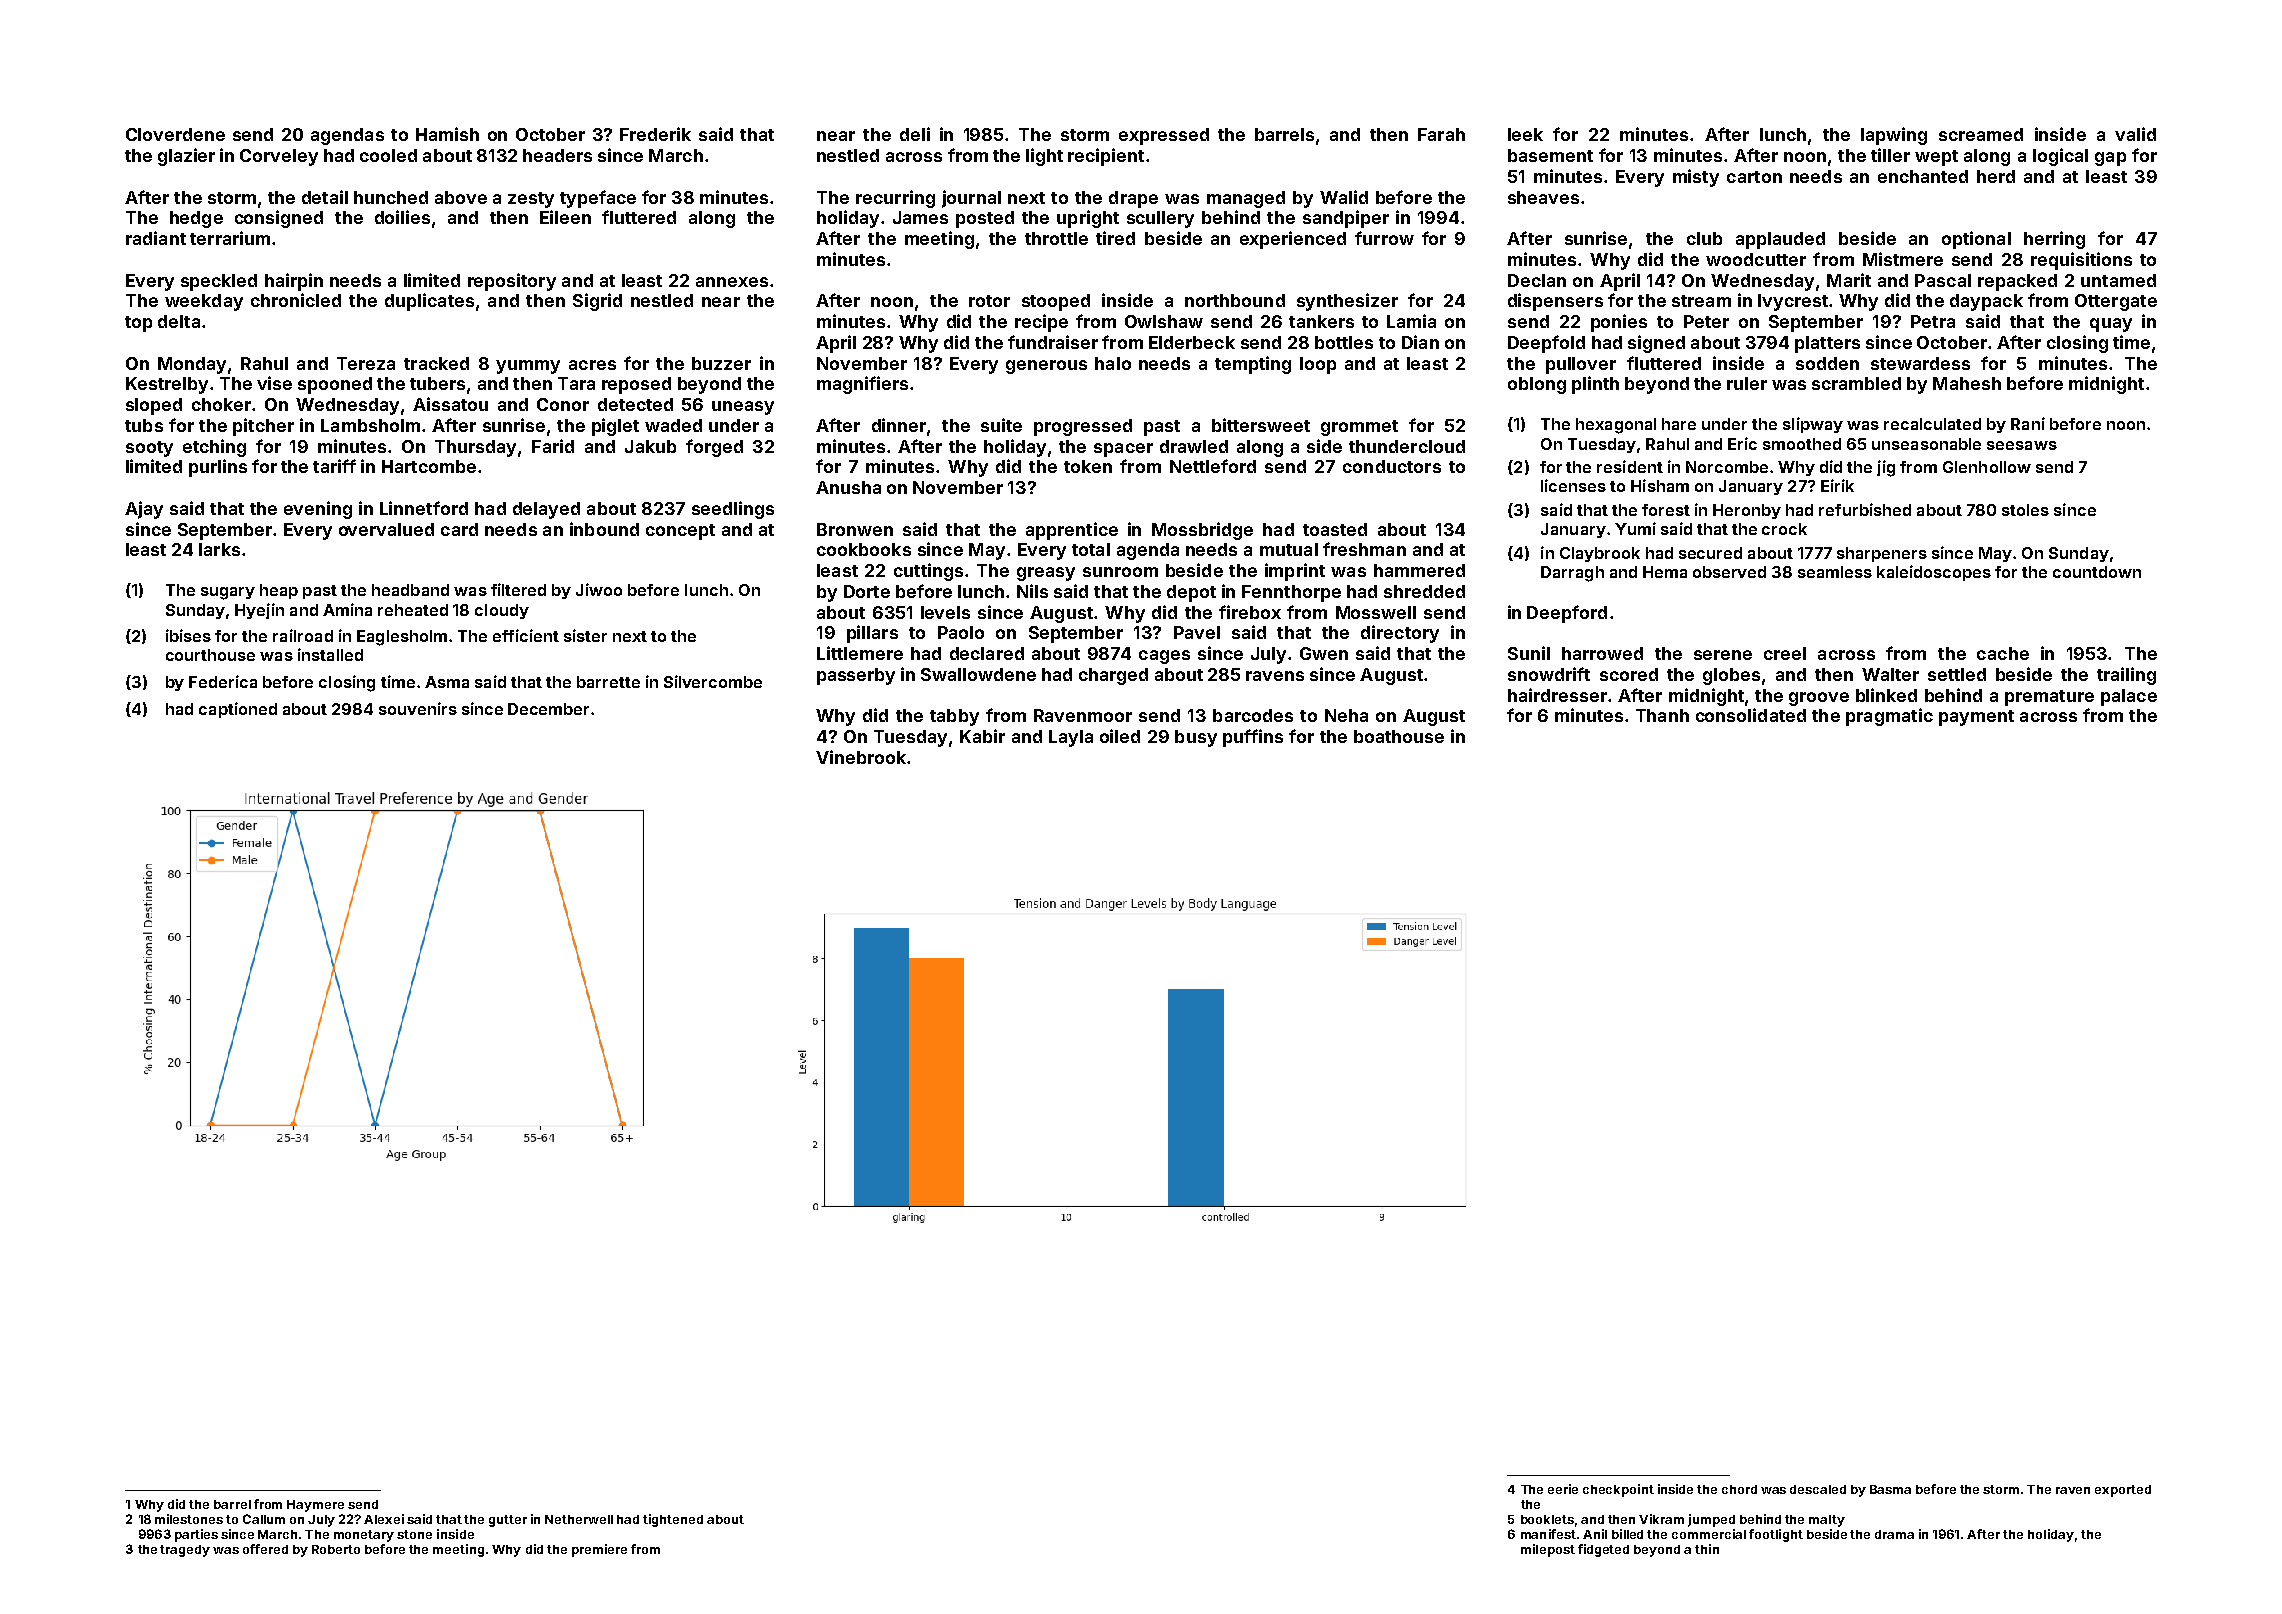 This image has width=2282, height=1614. I want to click on captioned, so click(238, 710).
